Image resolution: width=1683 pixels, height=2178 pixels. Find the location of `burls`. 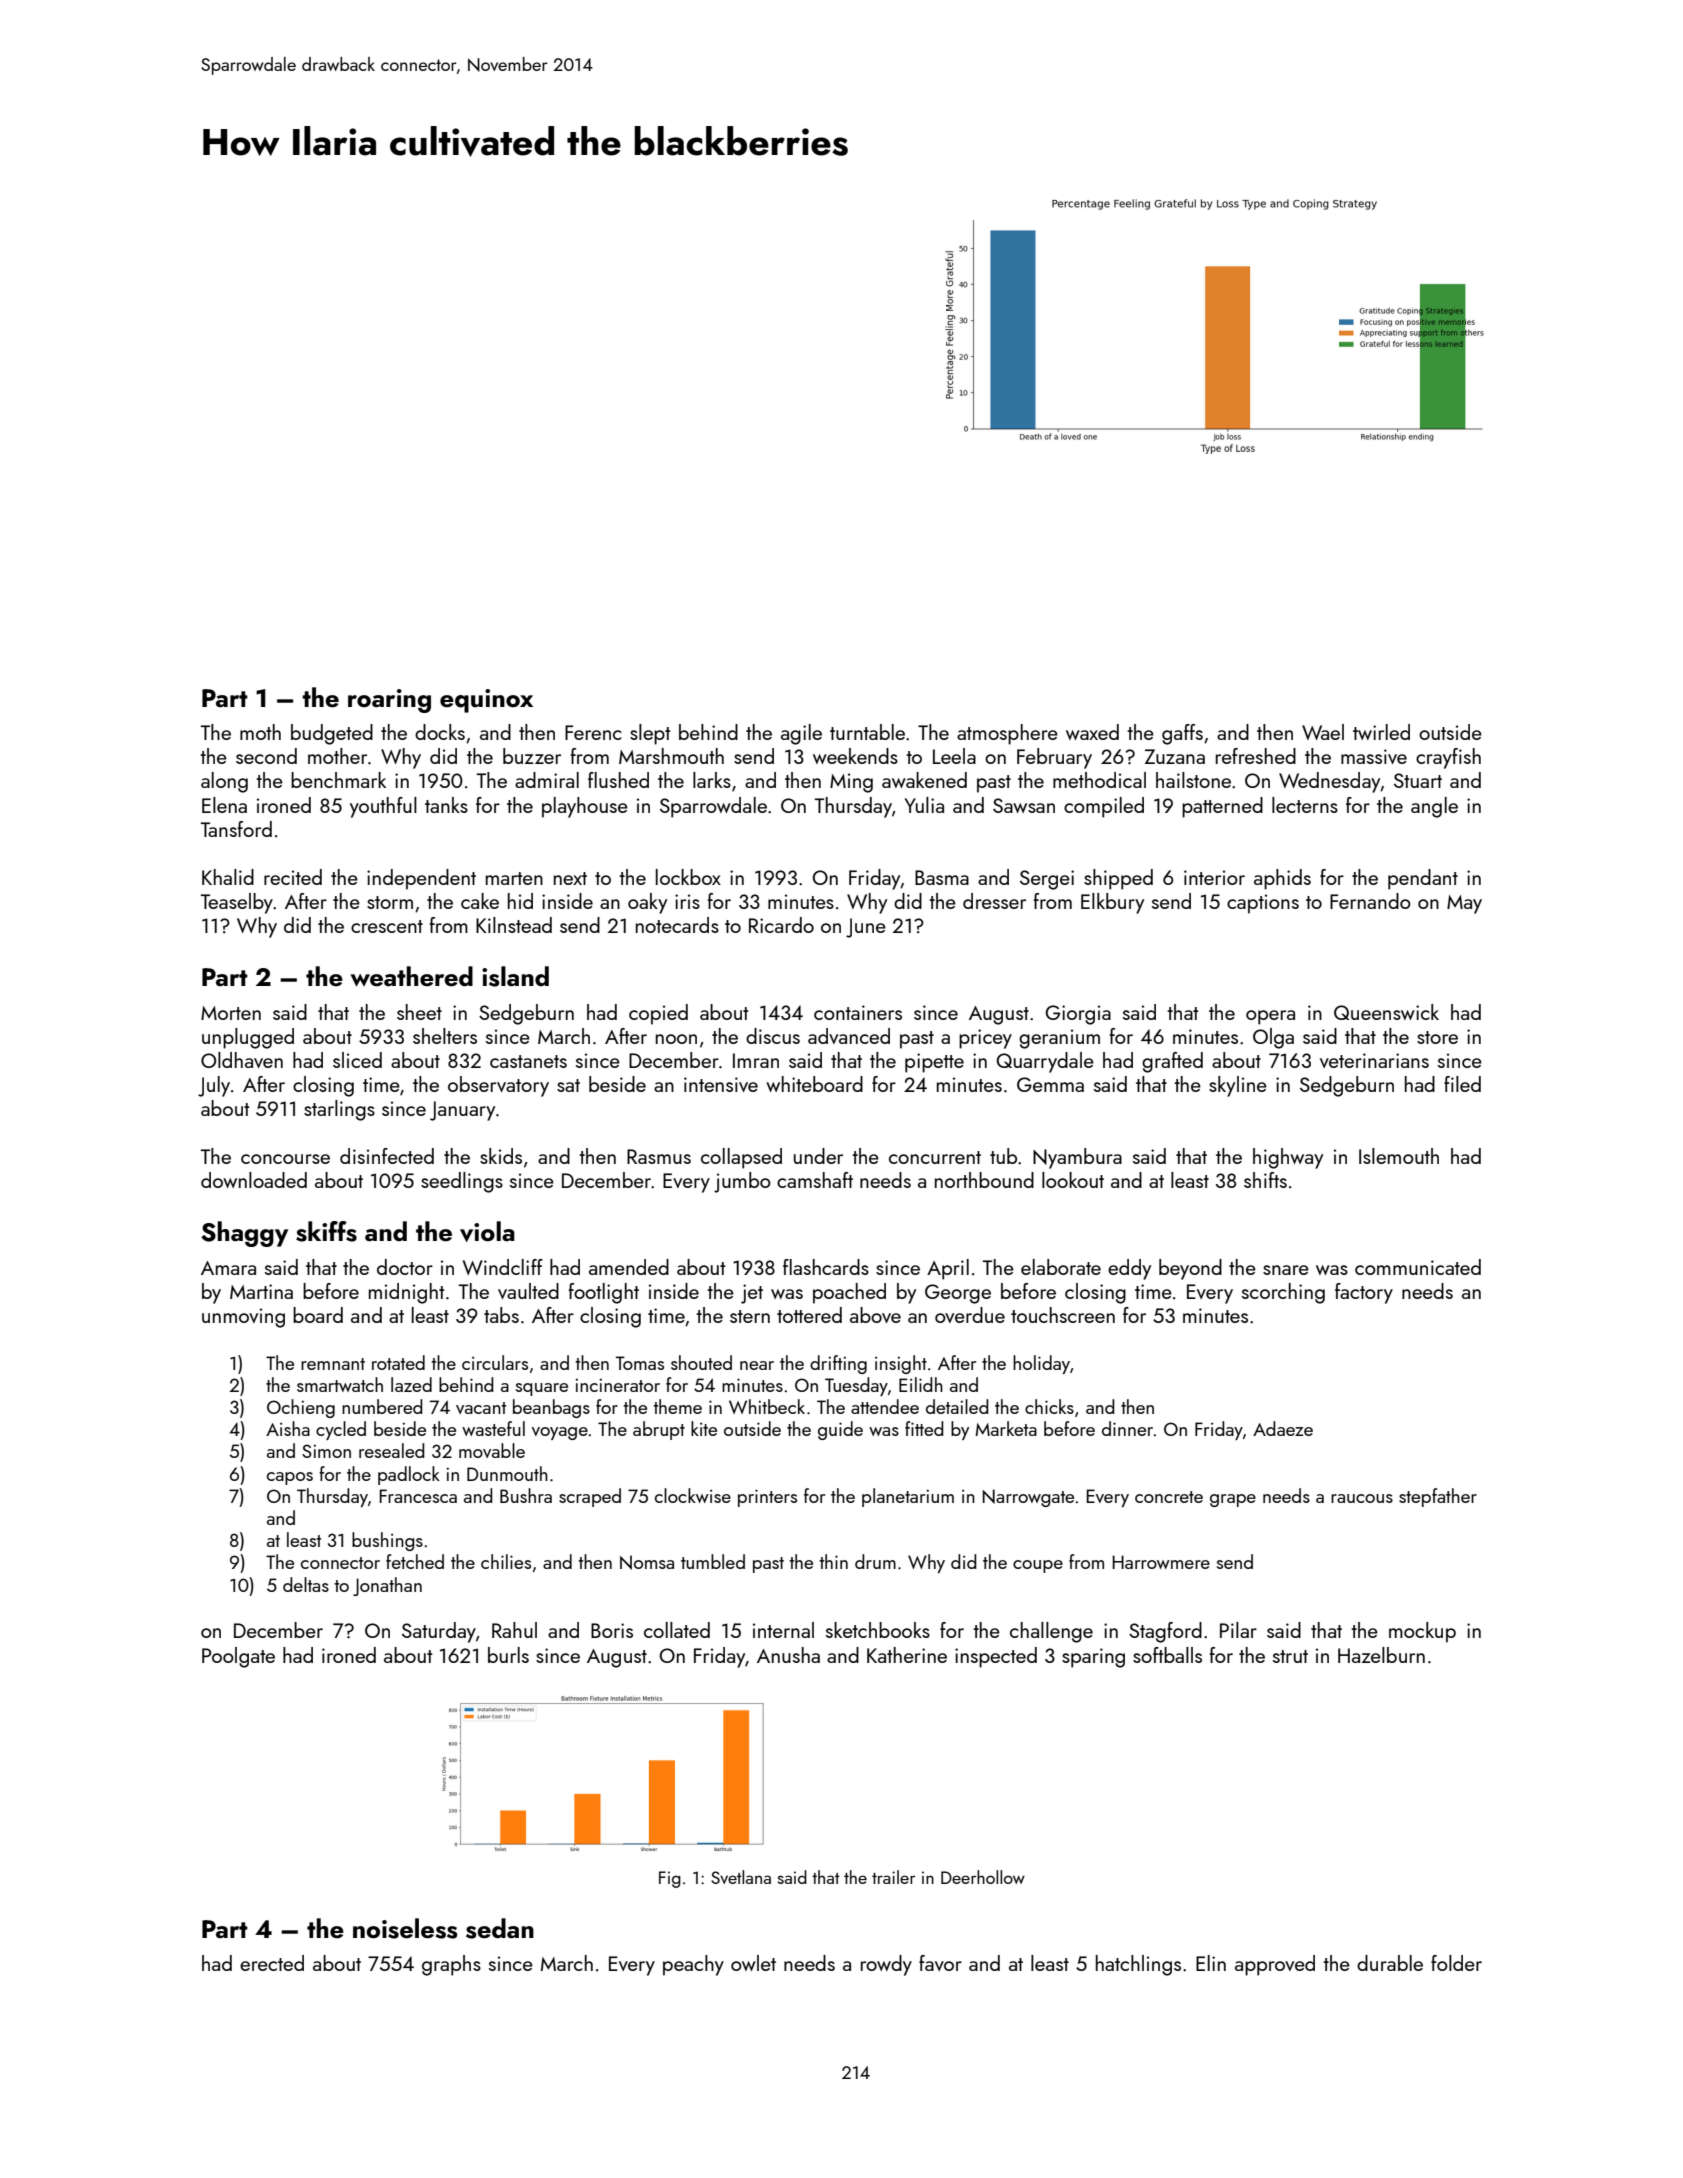

burls is located at coordinates (508, 1655).
